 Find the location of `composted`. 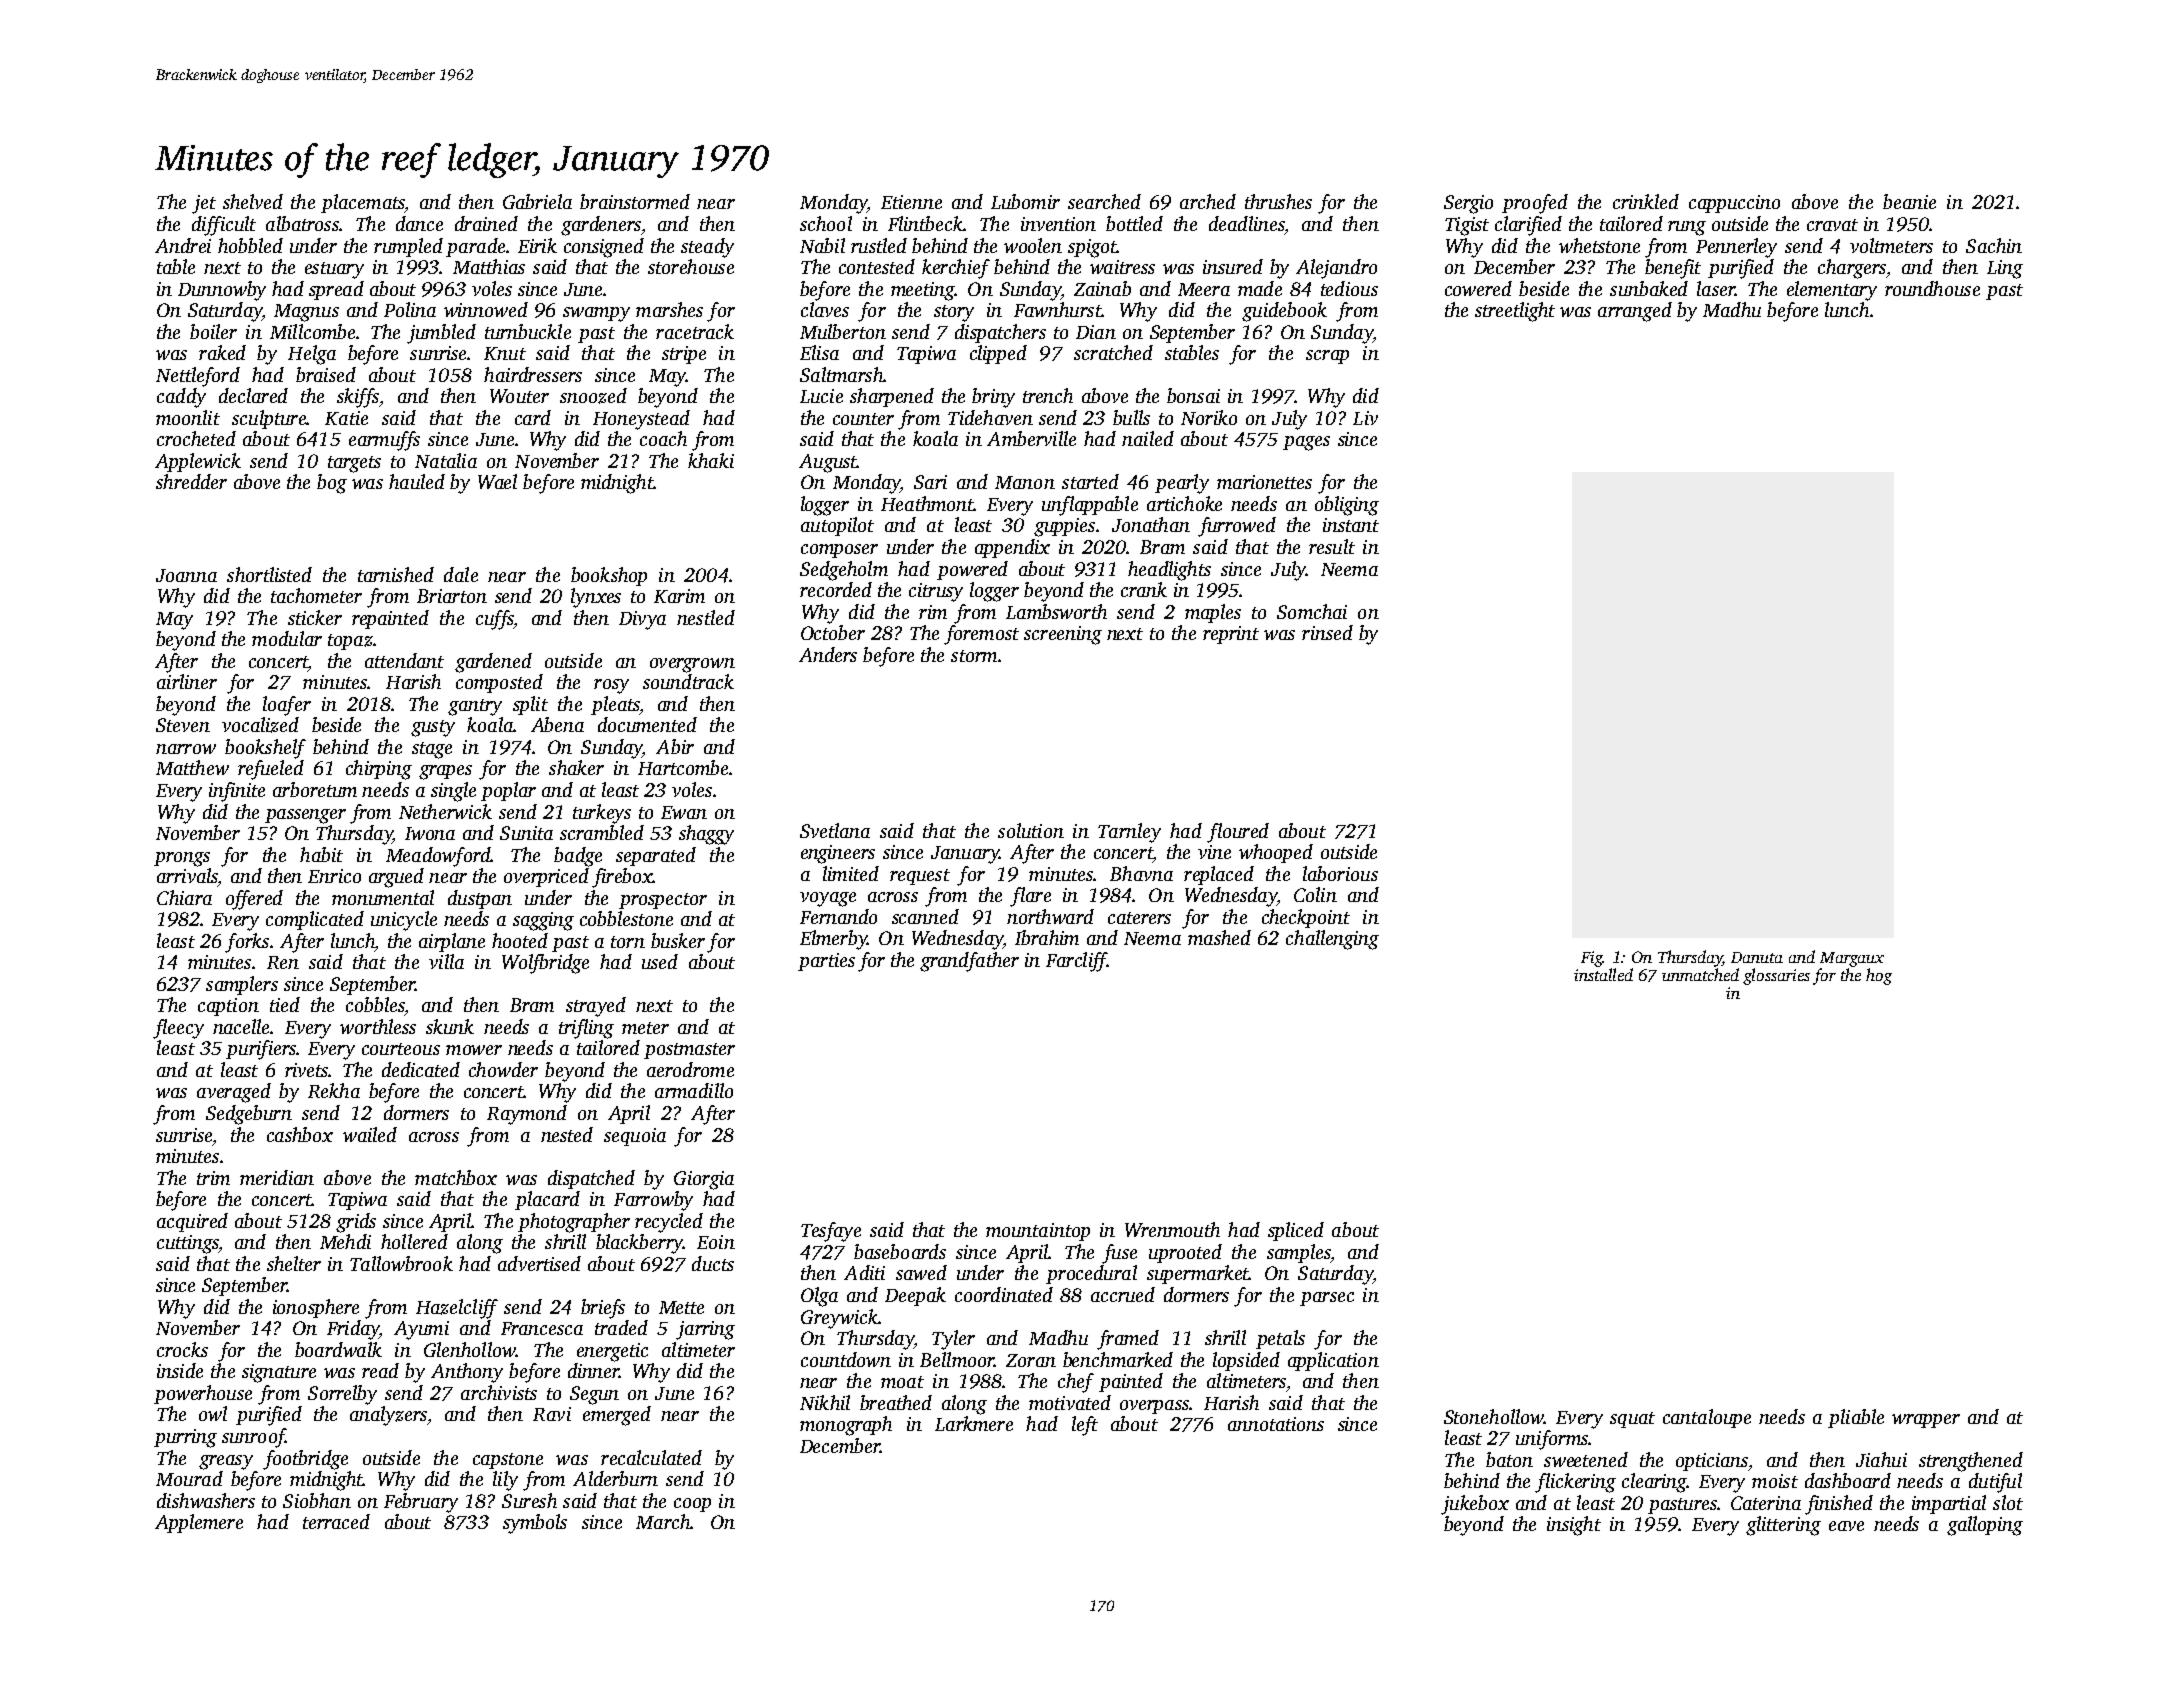

composted is located at coordinates (499, 683).
